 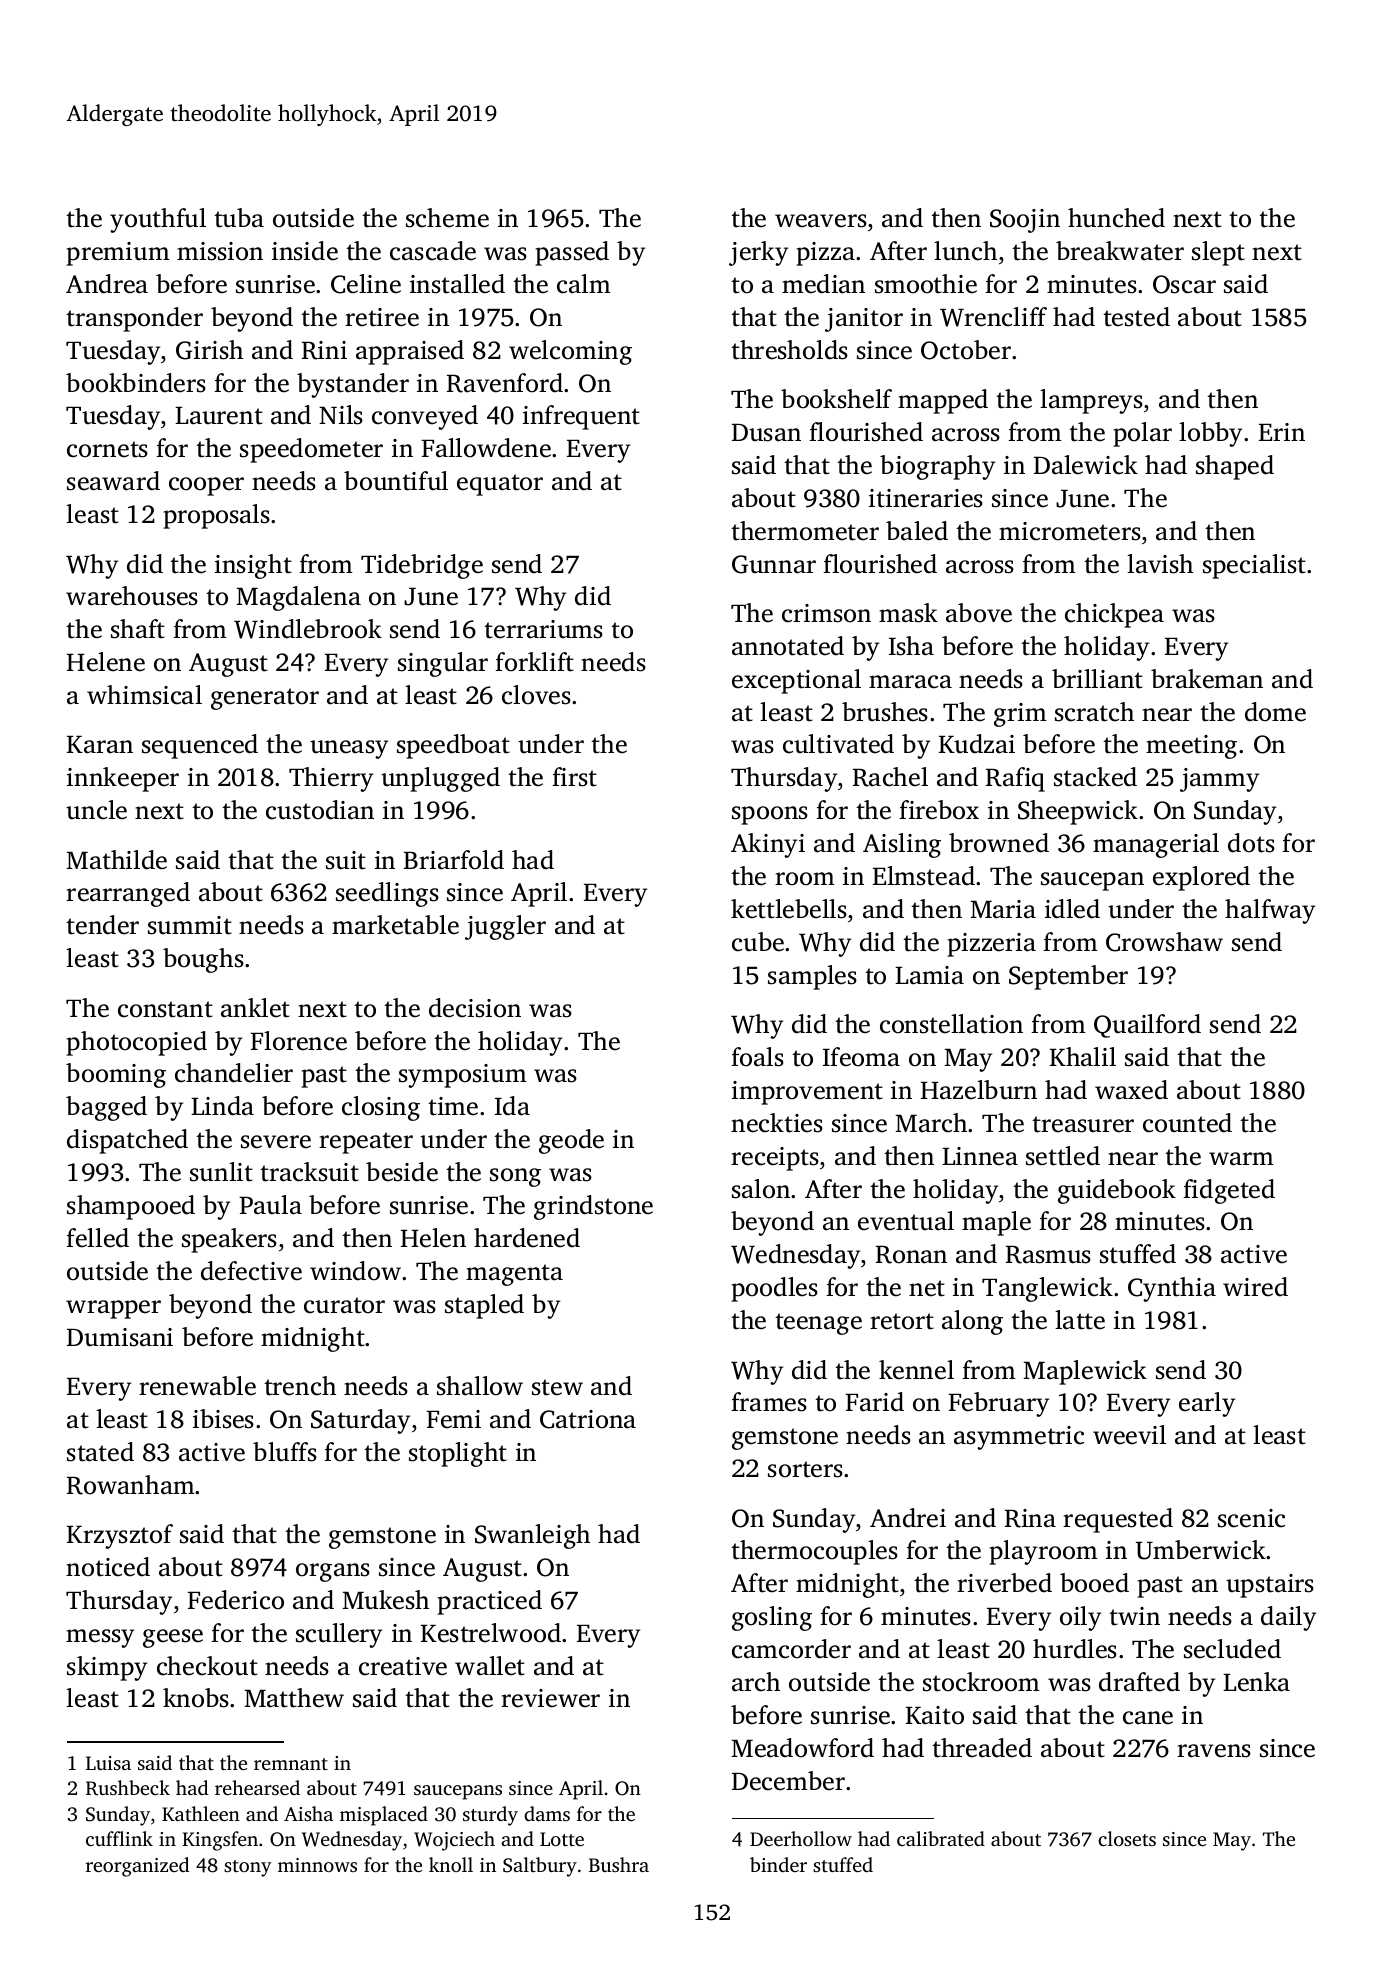 I want to click on trench, so click(x=300, y=1386).
